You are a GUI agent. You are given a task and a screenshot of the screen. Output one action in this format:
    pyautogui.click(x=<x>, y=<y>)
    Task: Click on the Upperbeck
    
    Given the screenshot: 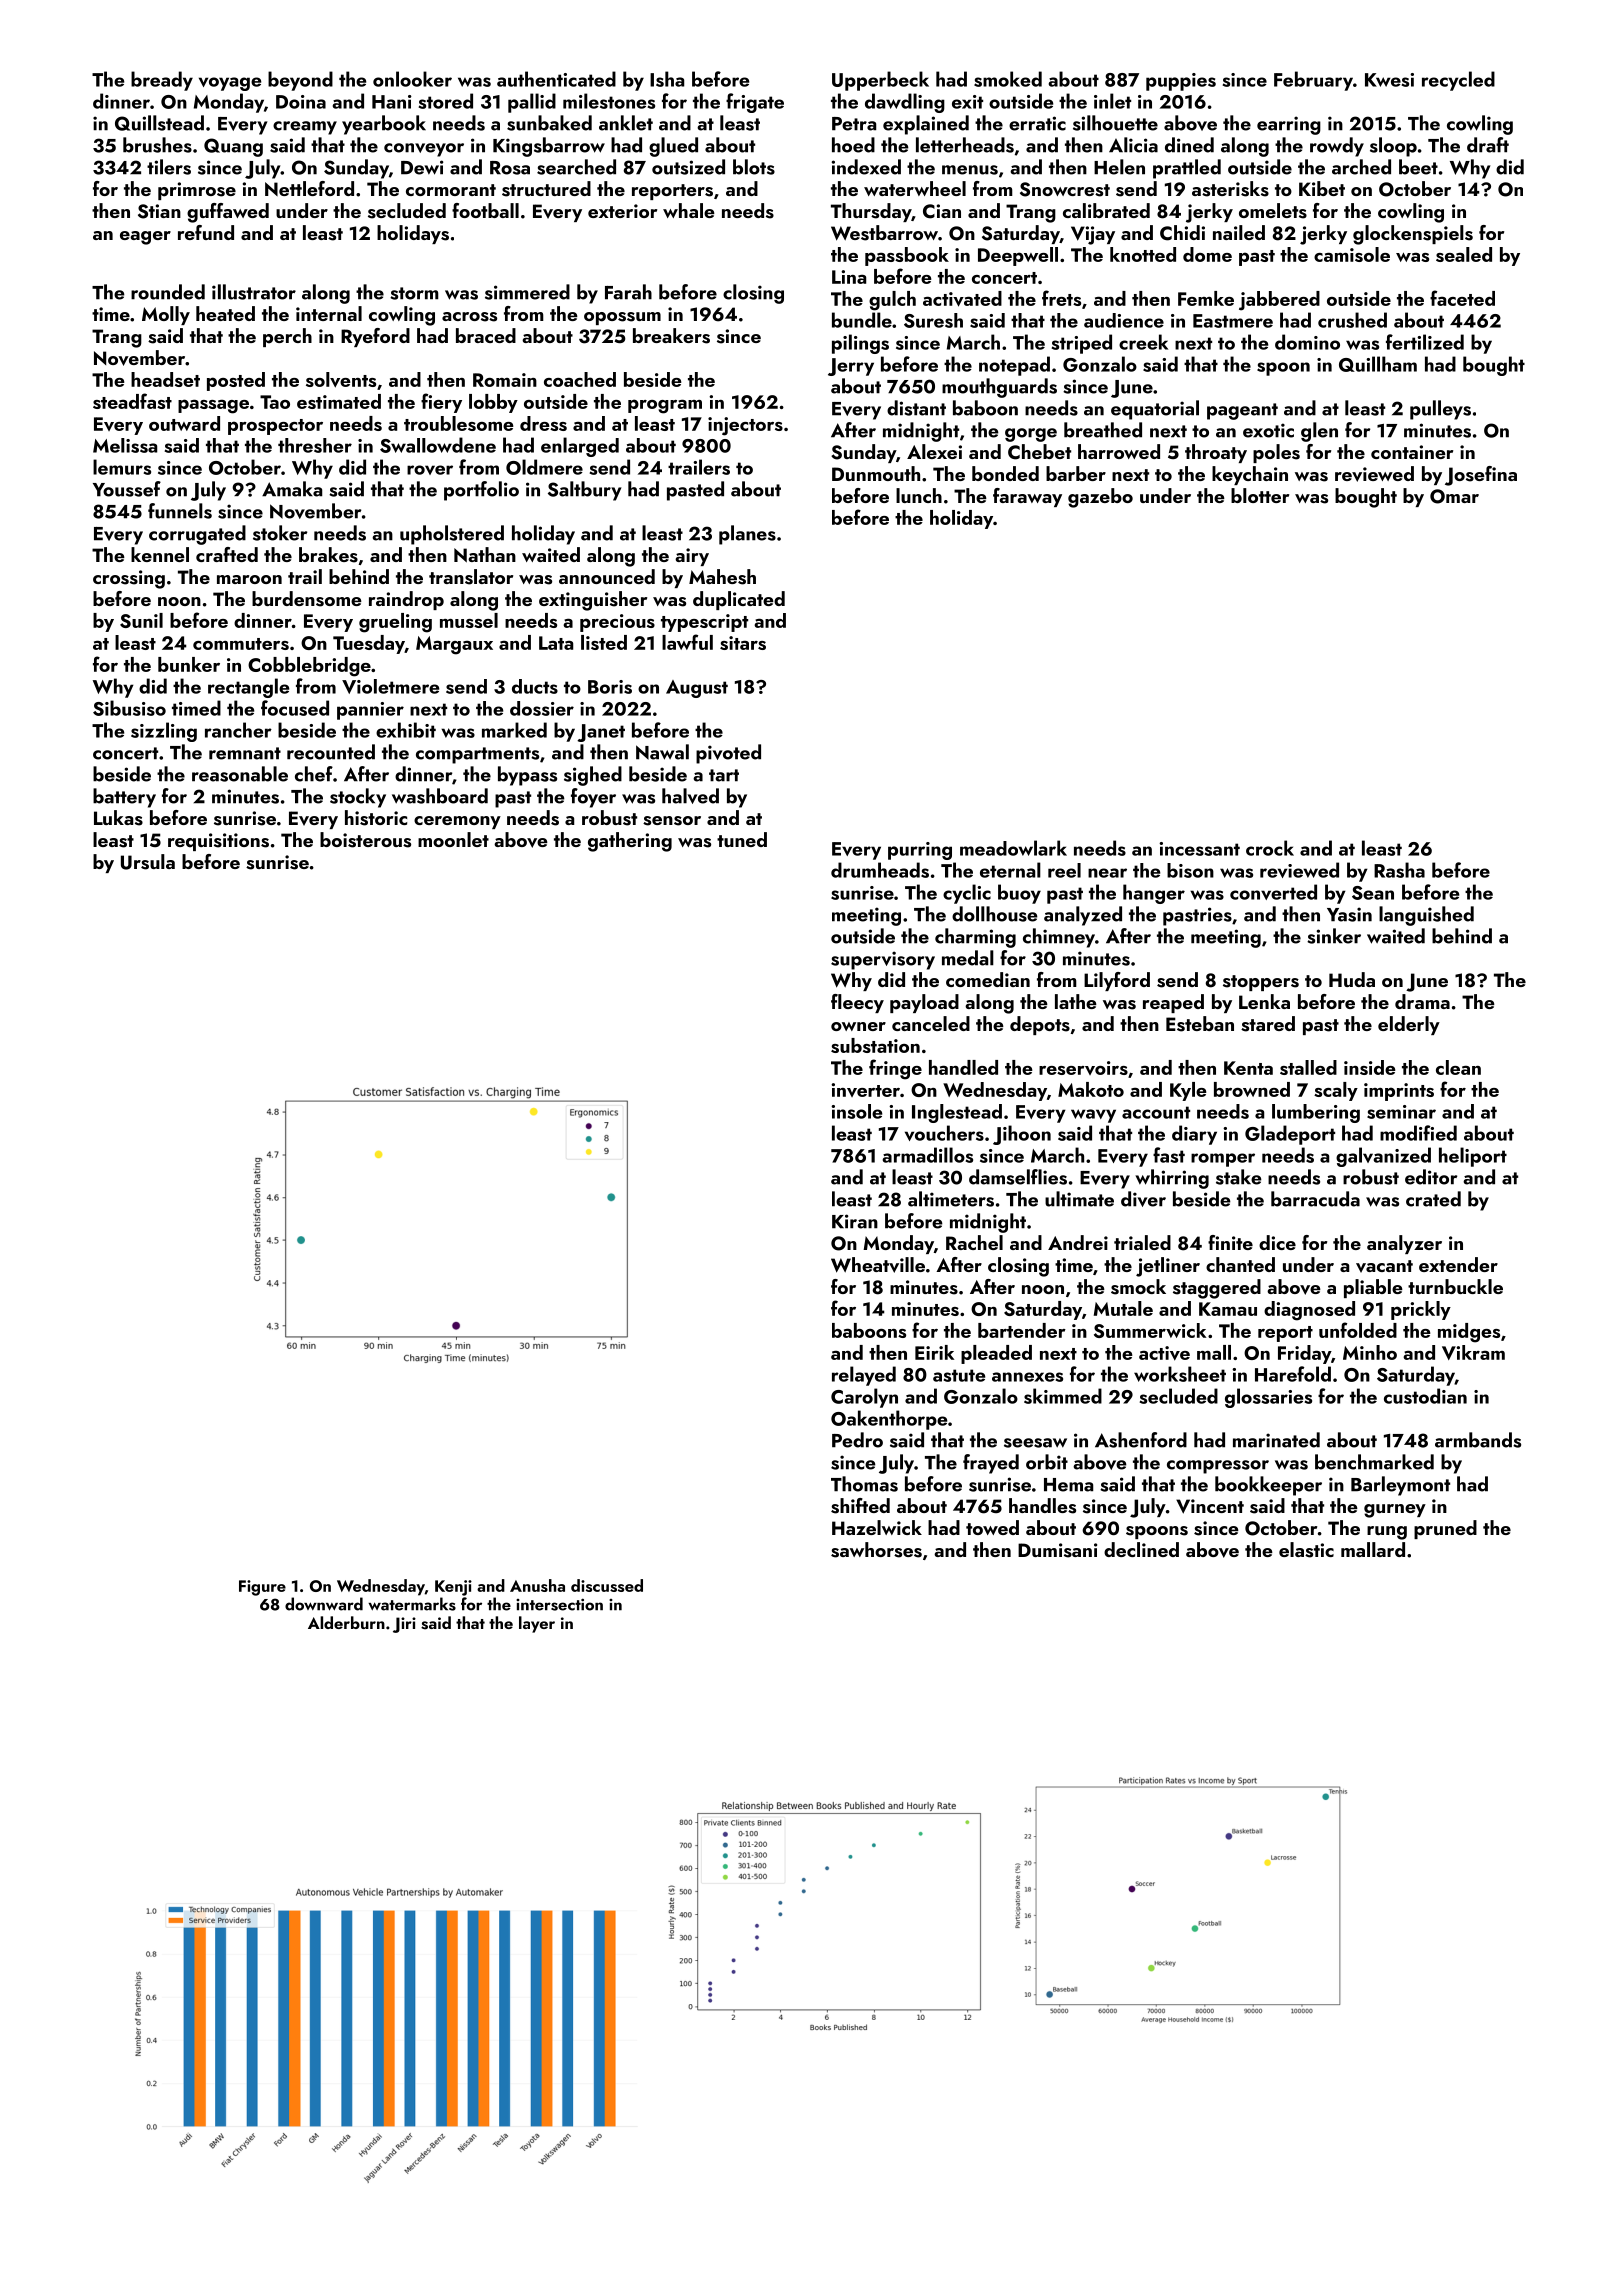 What is the action you would take?
    pyautogui.click(x=880, y=81)
